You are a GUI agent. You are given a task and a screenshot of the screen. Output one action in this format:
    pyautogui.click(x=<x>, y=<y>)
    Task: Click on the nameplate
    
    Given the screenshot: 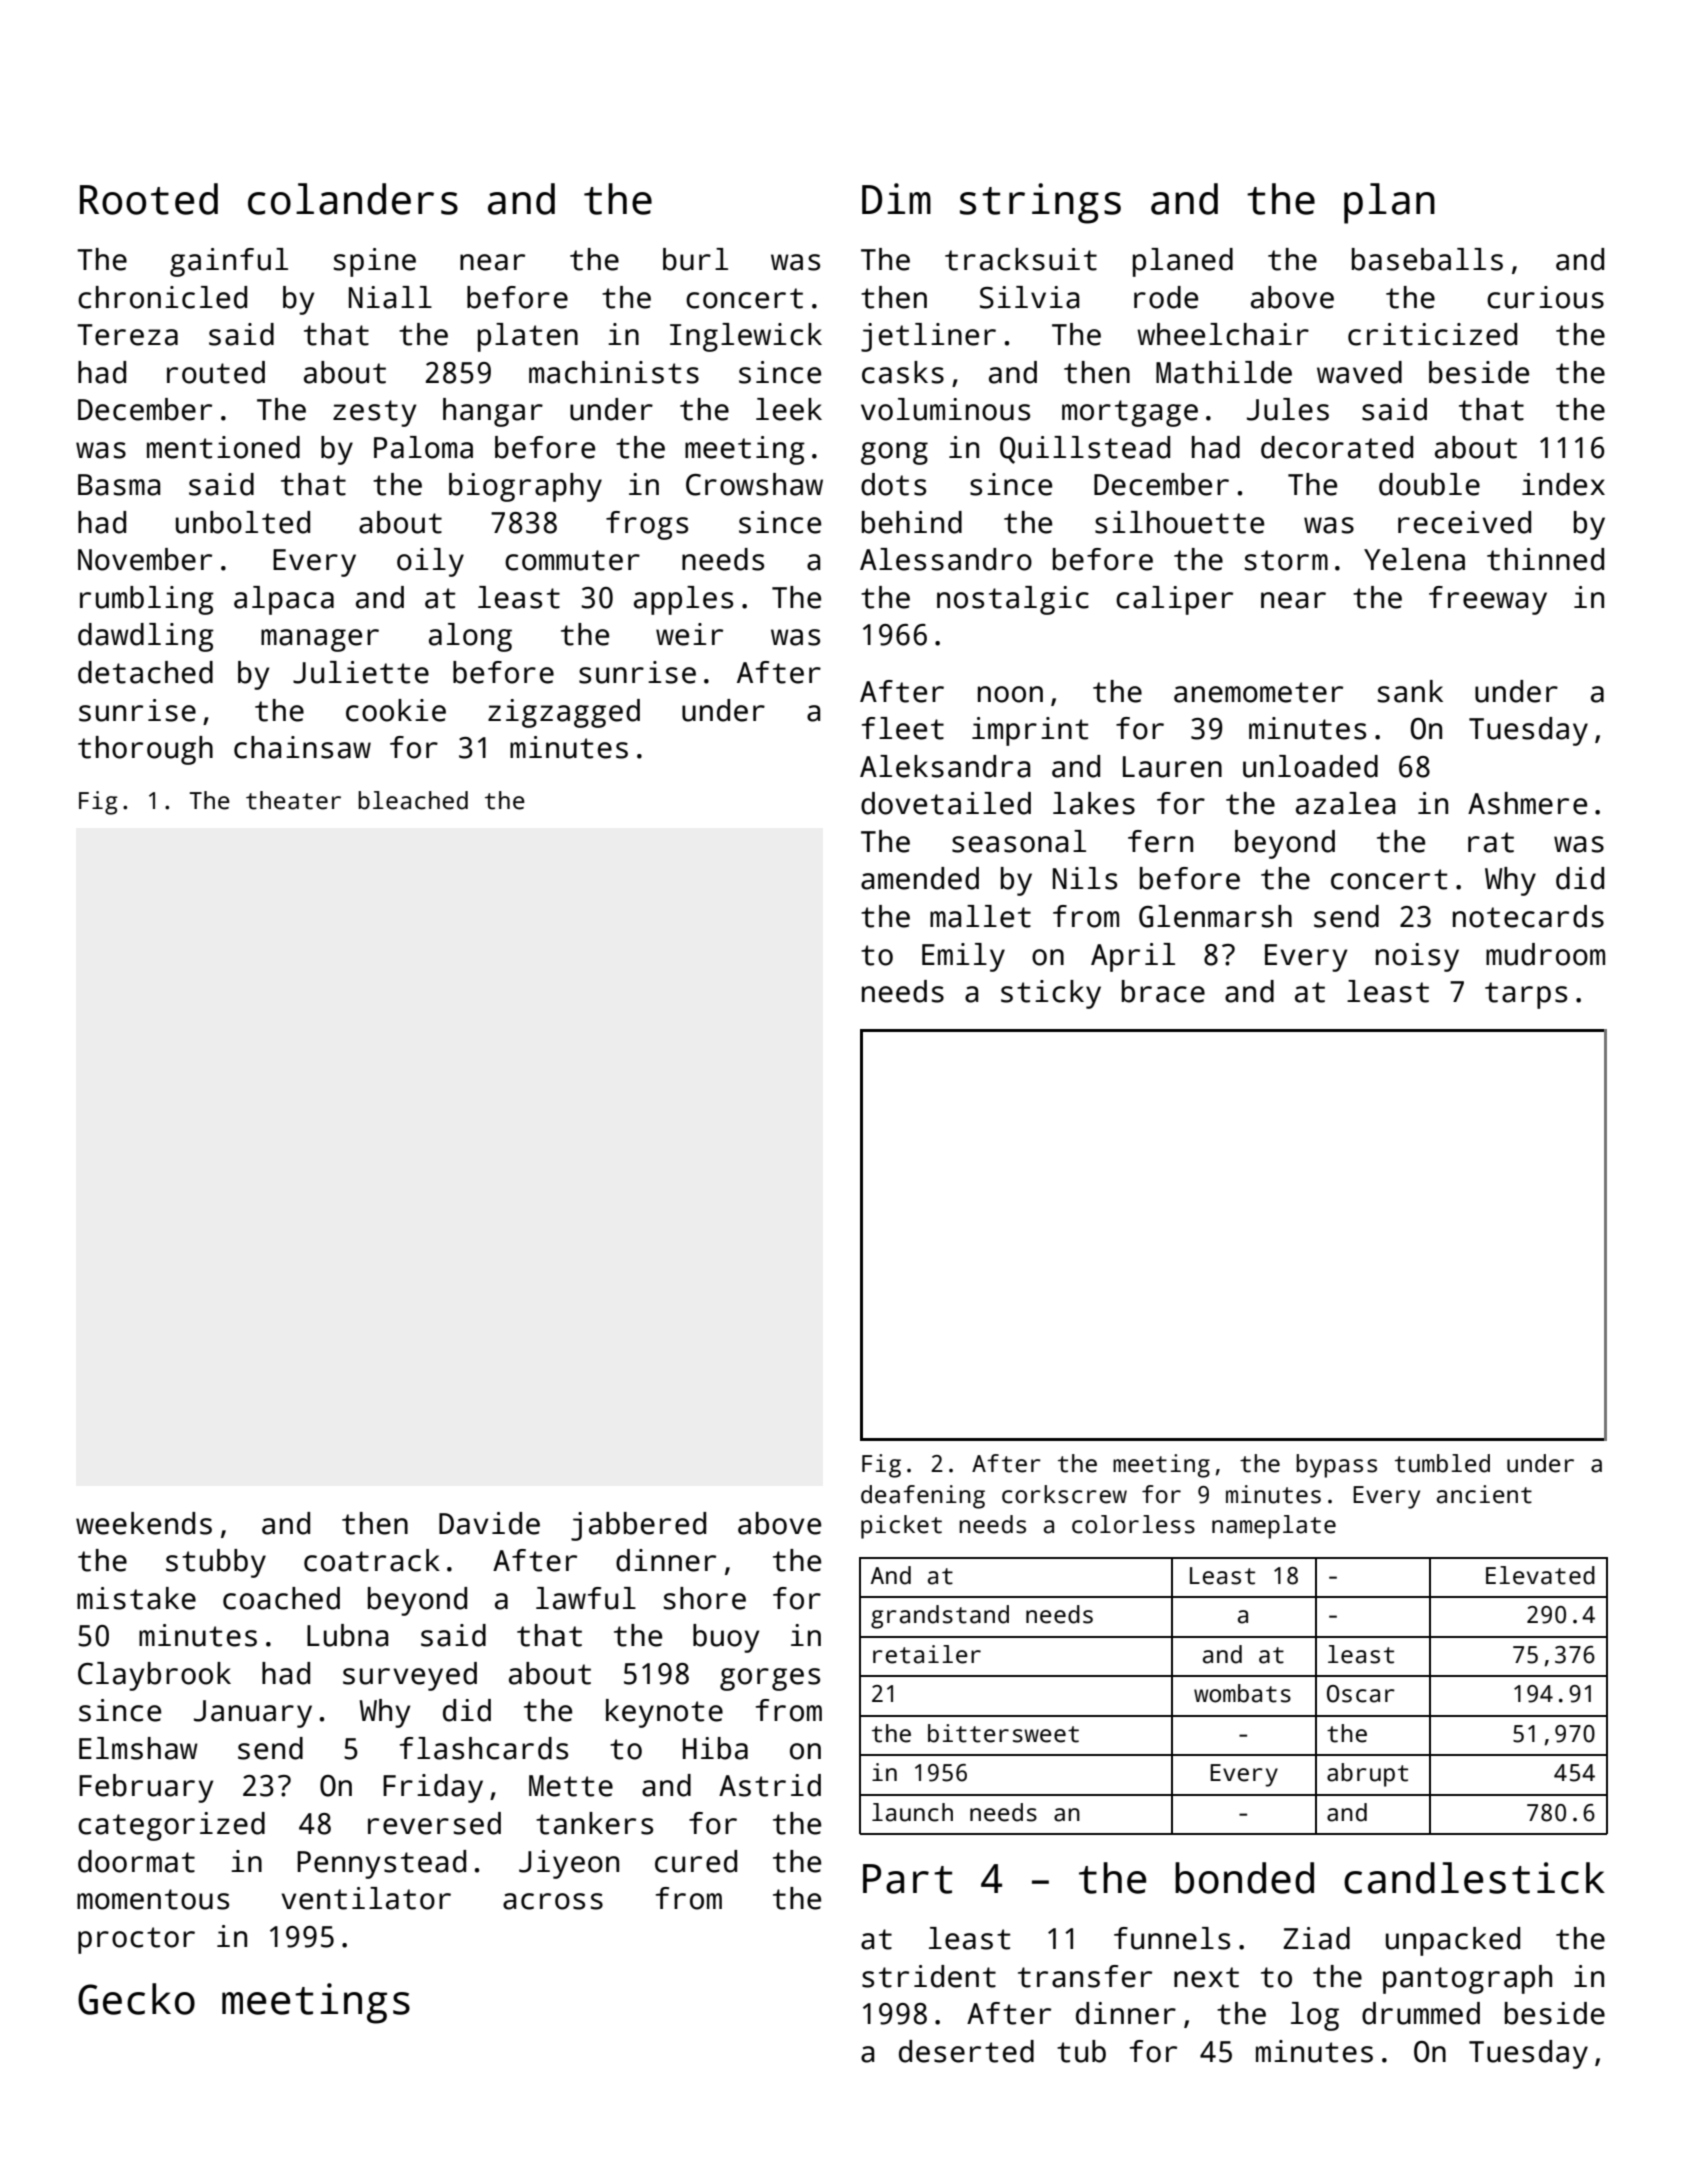 What is the action you would take?
    pyautogui.click(x=1274, y=1527)
